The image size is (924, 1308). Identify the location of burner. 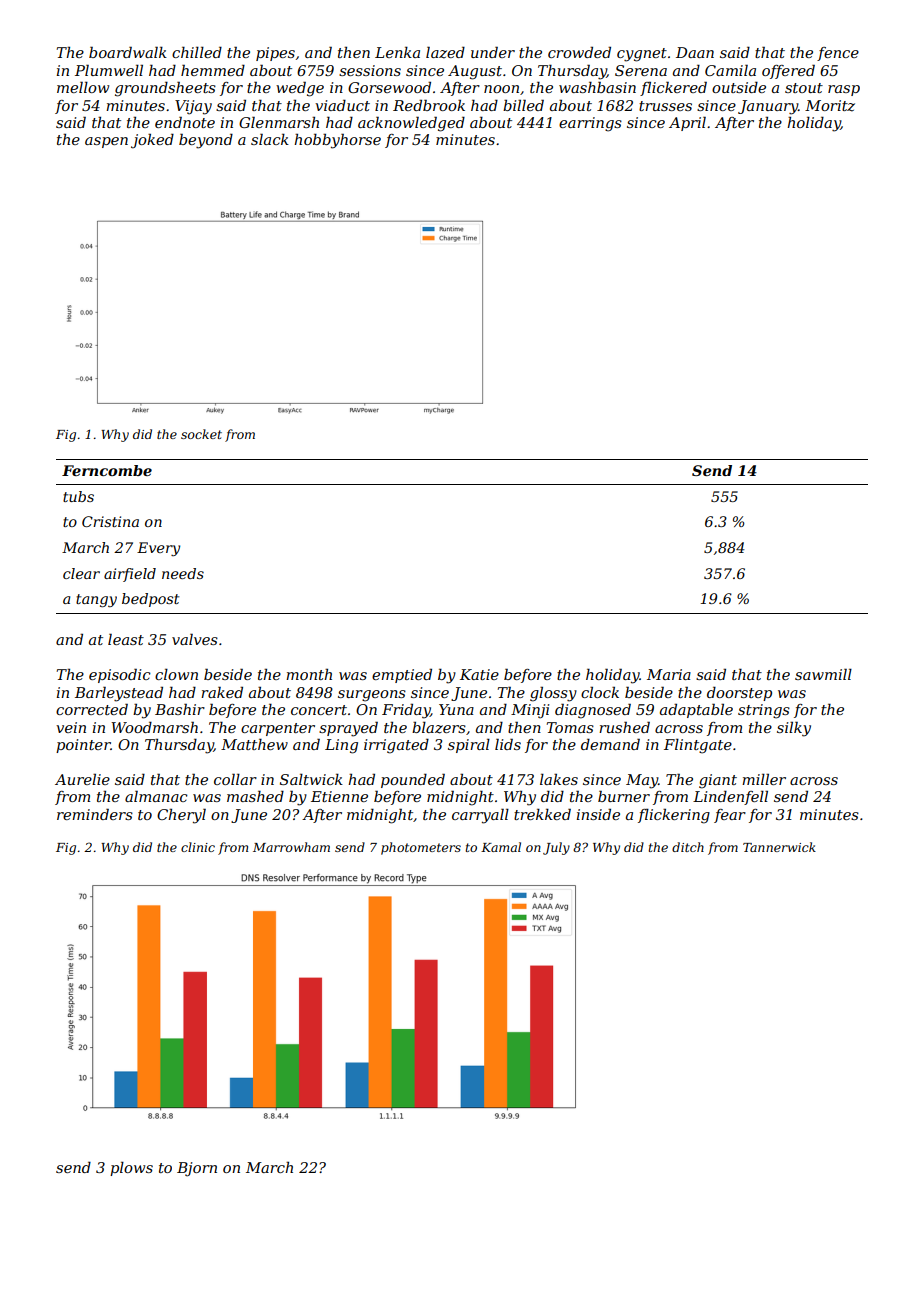
(624, 796).
